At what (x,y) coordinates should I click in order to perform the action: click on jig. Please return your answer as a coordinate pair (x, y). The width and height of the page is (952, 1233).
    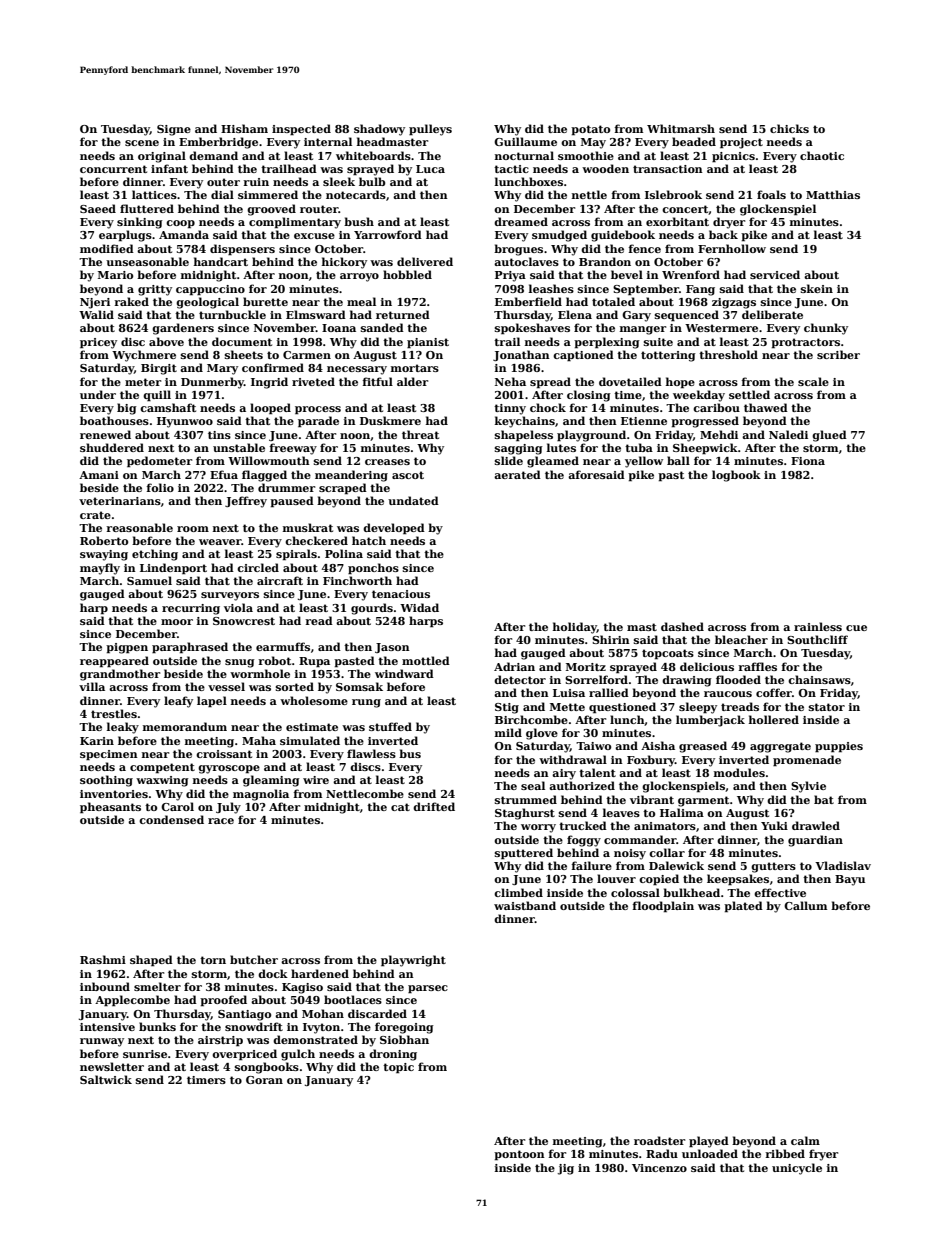
    Looking at the image, I should click on (566, 1169).
